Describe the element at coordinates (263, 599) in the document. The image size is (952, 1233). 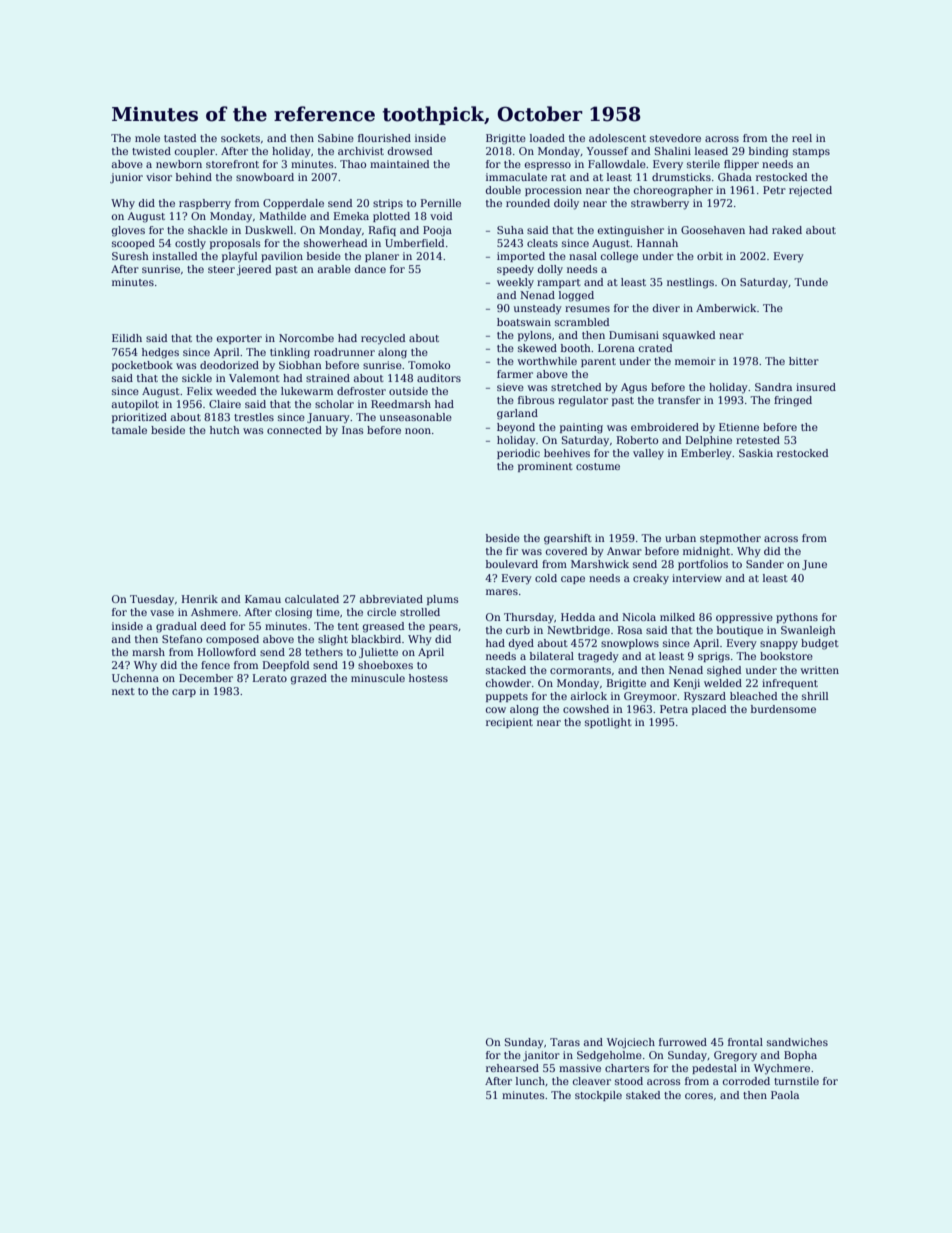
I see `Kamau` at that location.
